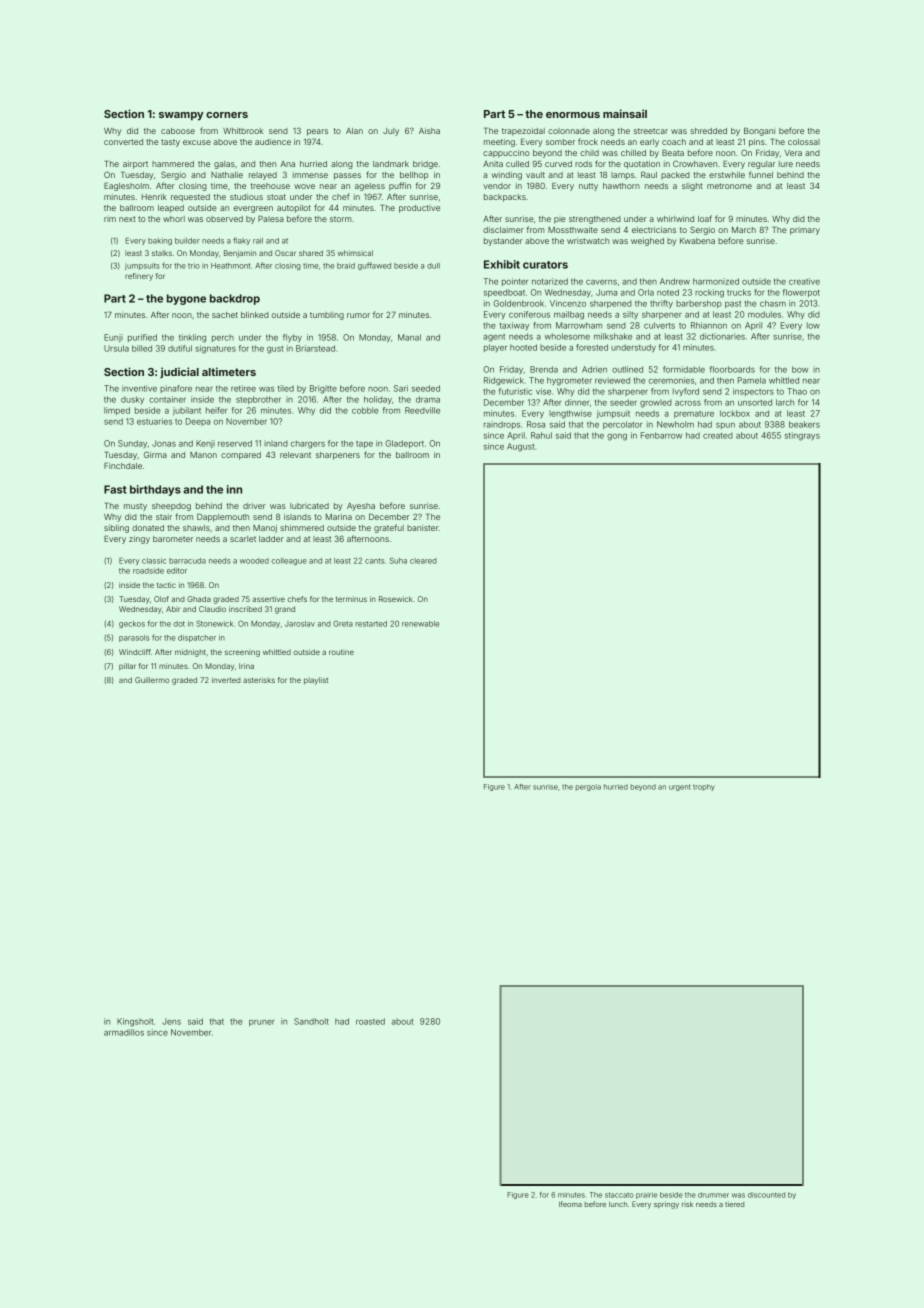  What do you see at coordinates (588, 787) in the screenshot?
I see `pergola` at bounding box center [588, 787].
